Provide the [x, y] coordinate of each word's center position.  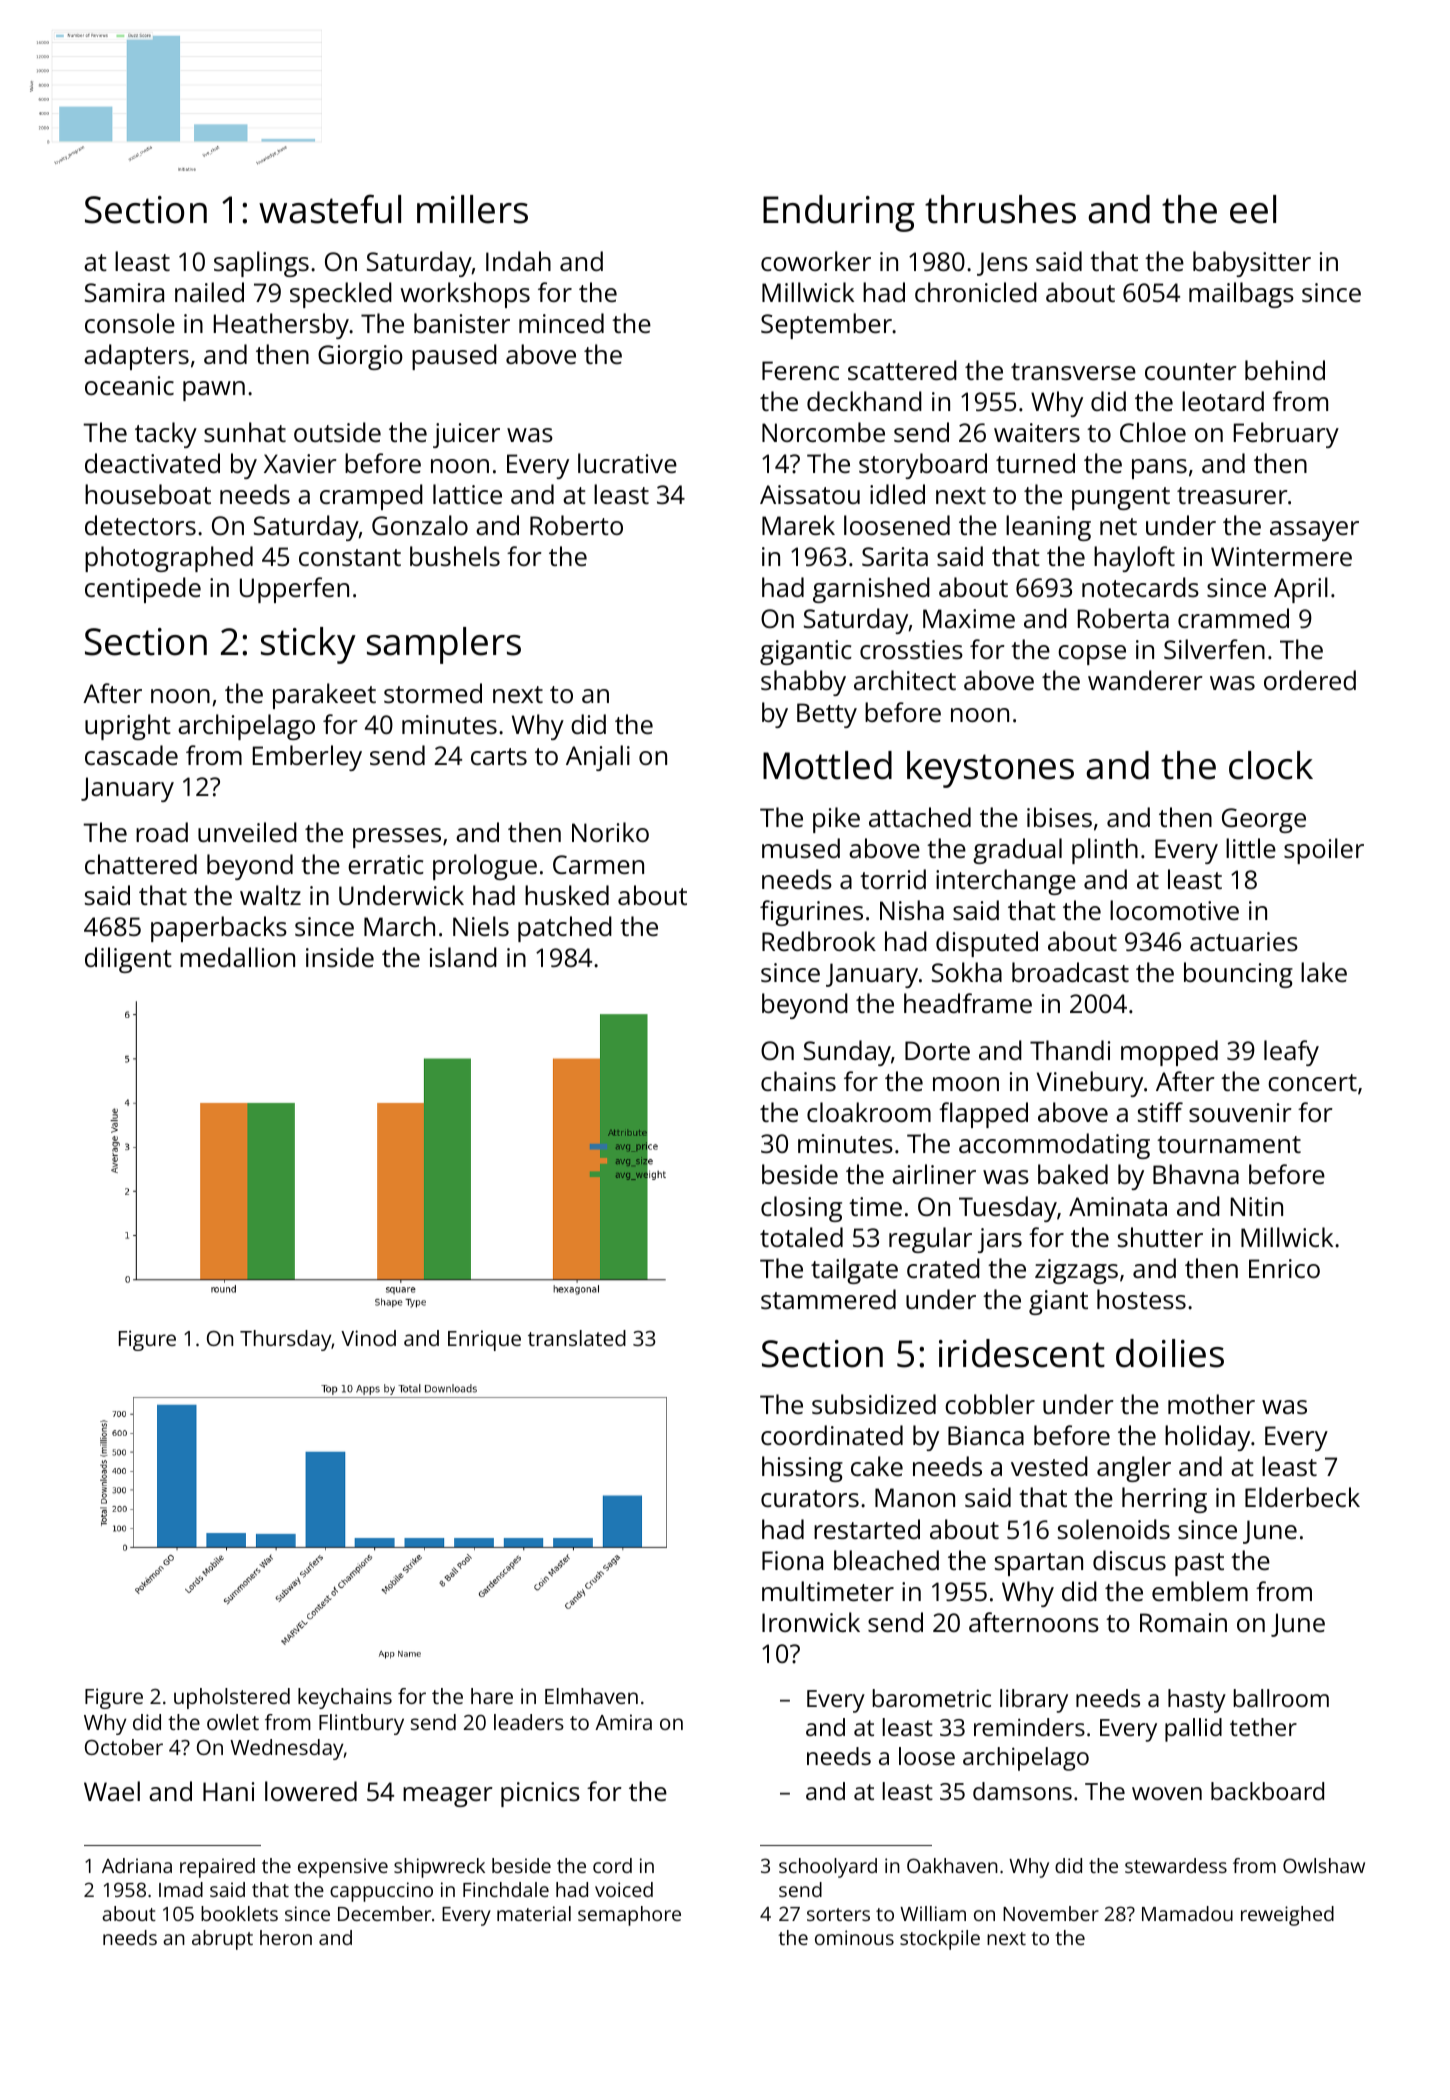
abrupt [222, 1940]
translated [577, 1338]
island [463, 957]
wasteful [330, 209]
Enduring [839, 213]
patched [565, 929]
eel [1253, 209]
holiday [1207, 1438]
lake [1324, 972]
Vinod [368, 1338]
